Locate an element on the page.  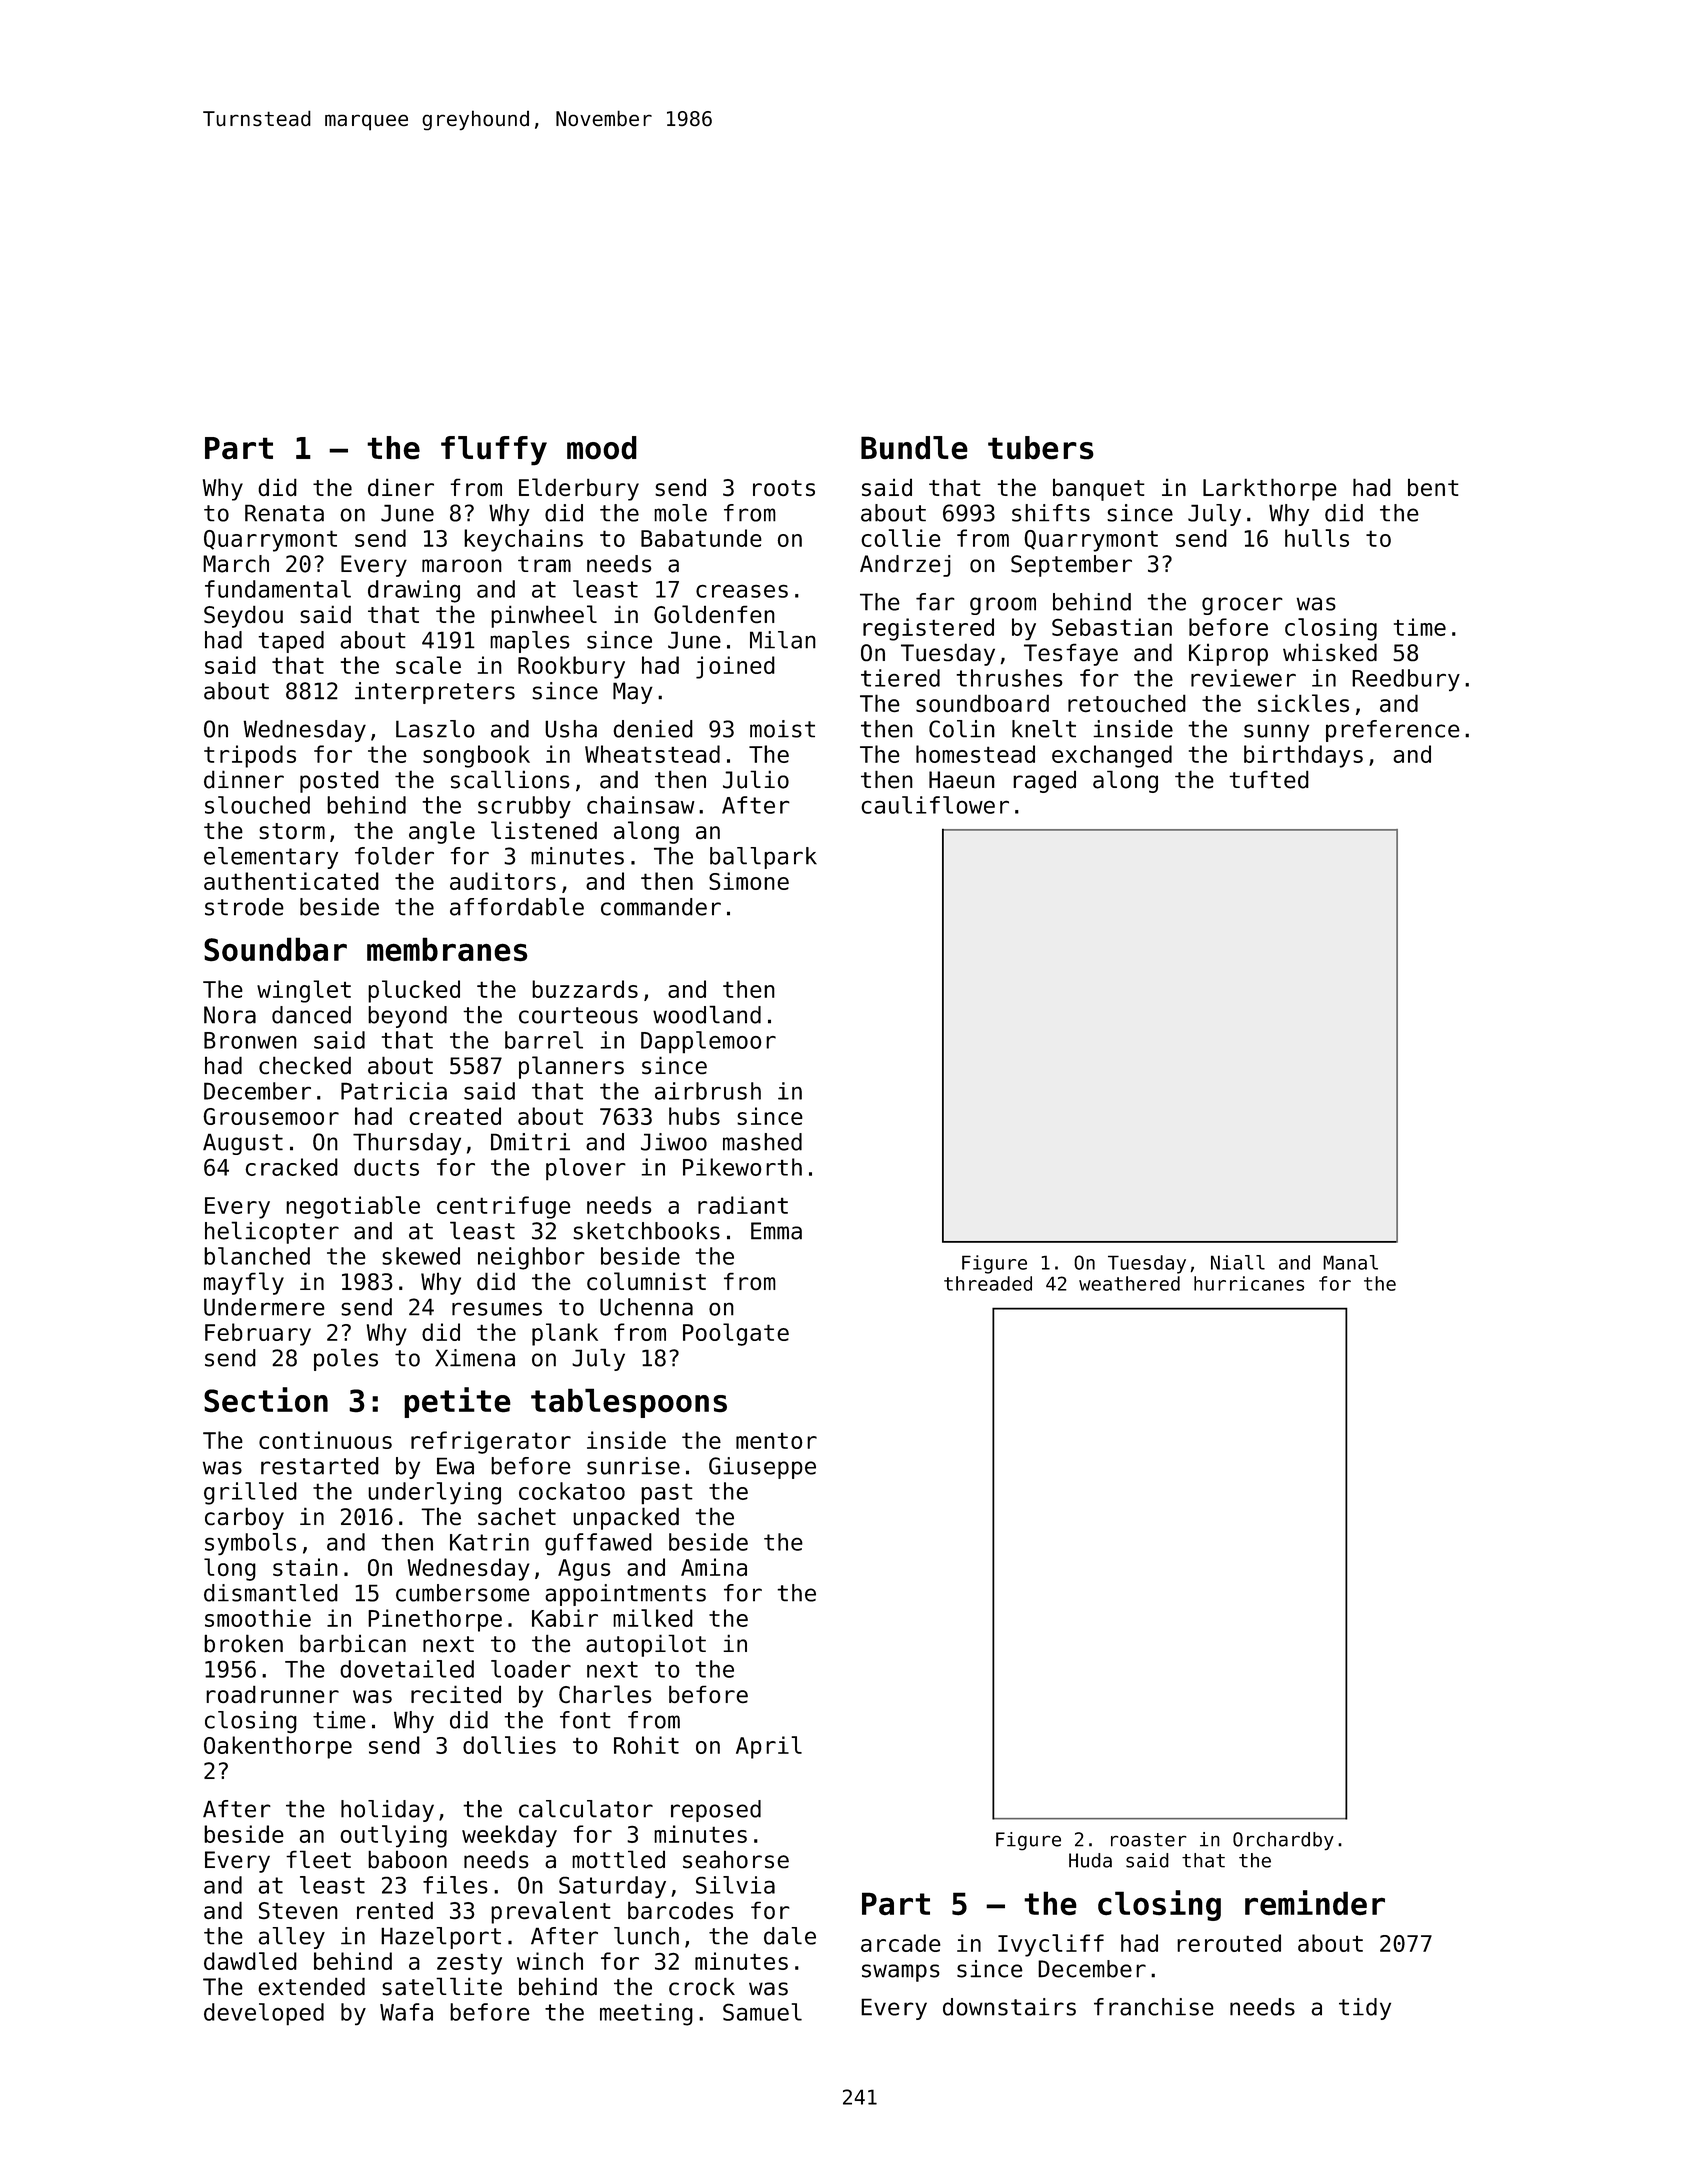
March is located at coordinates (236, 564).
